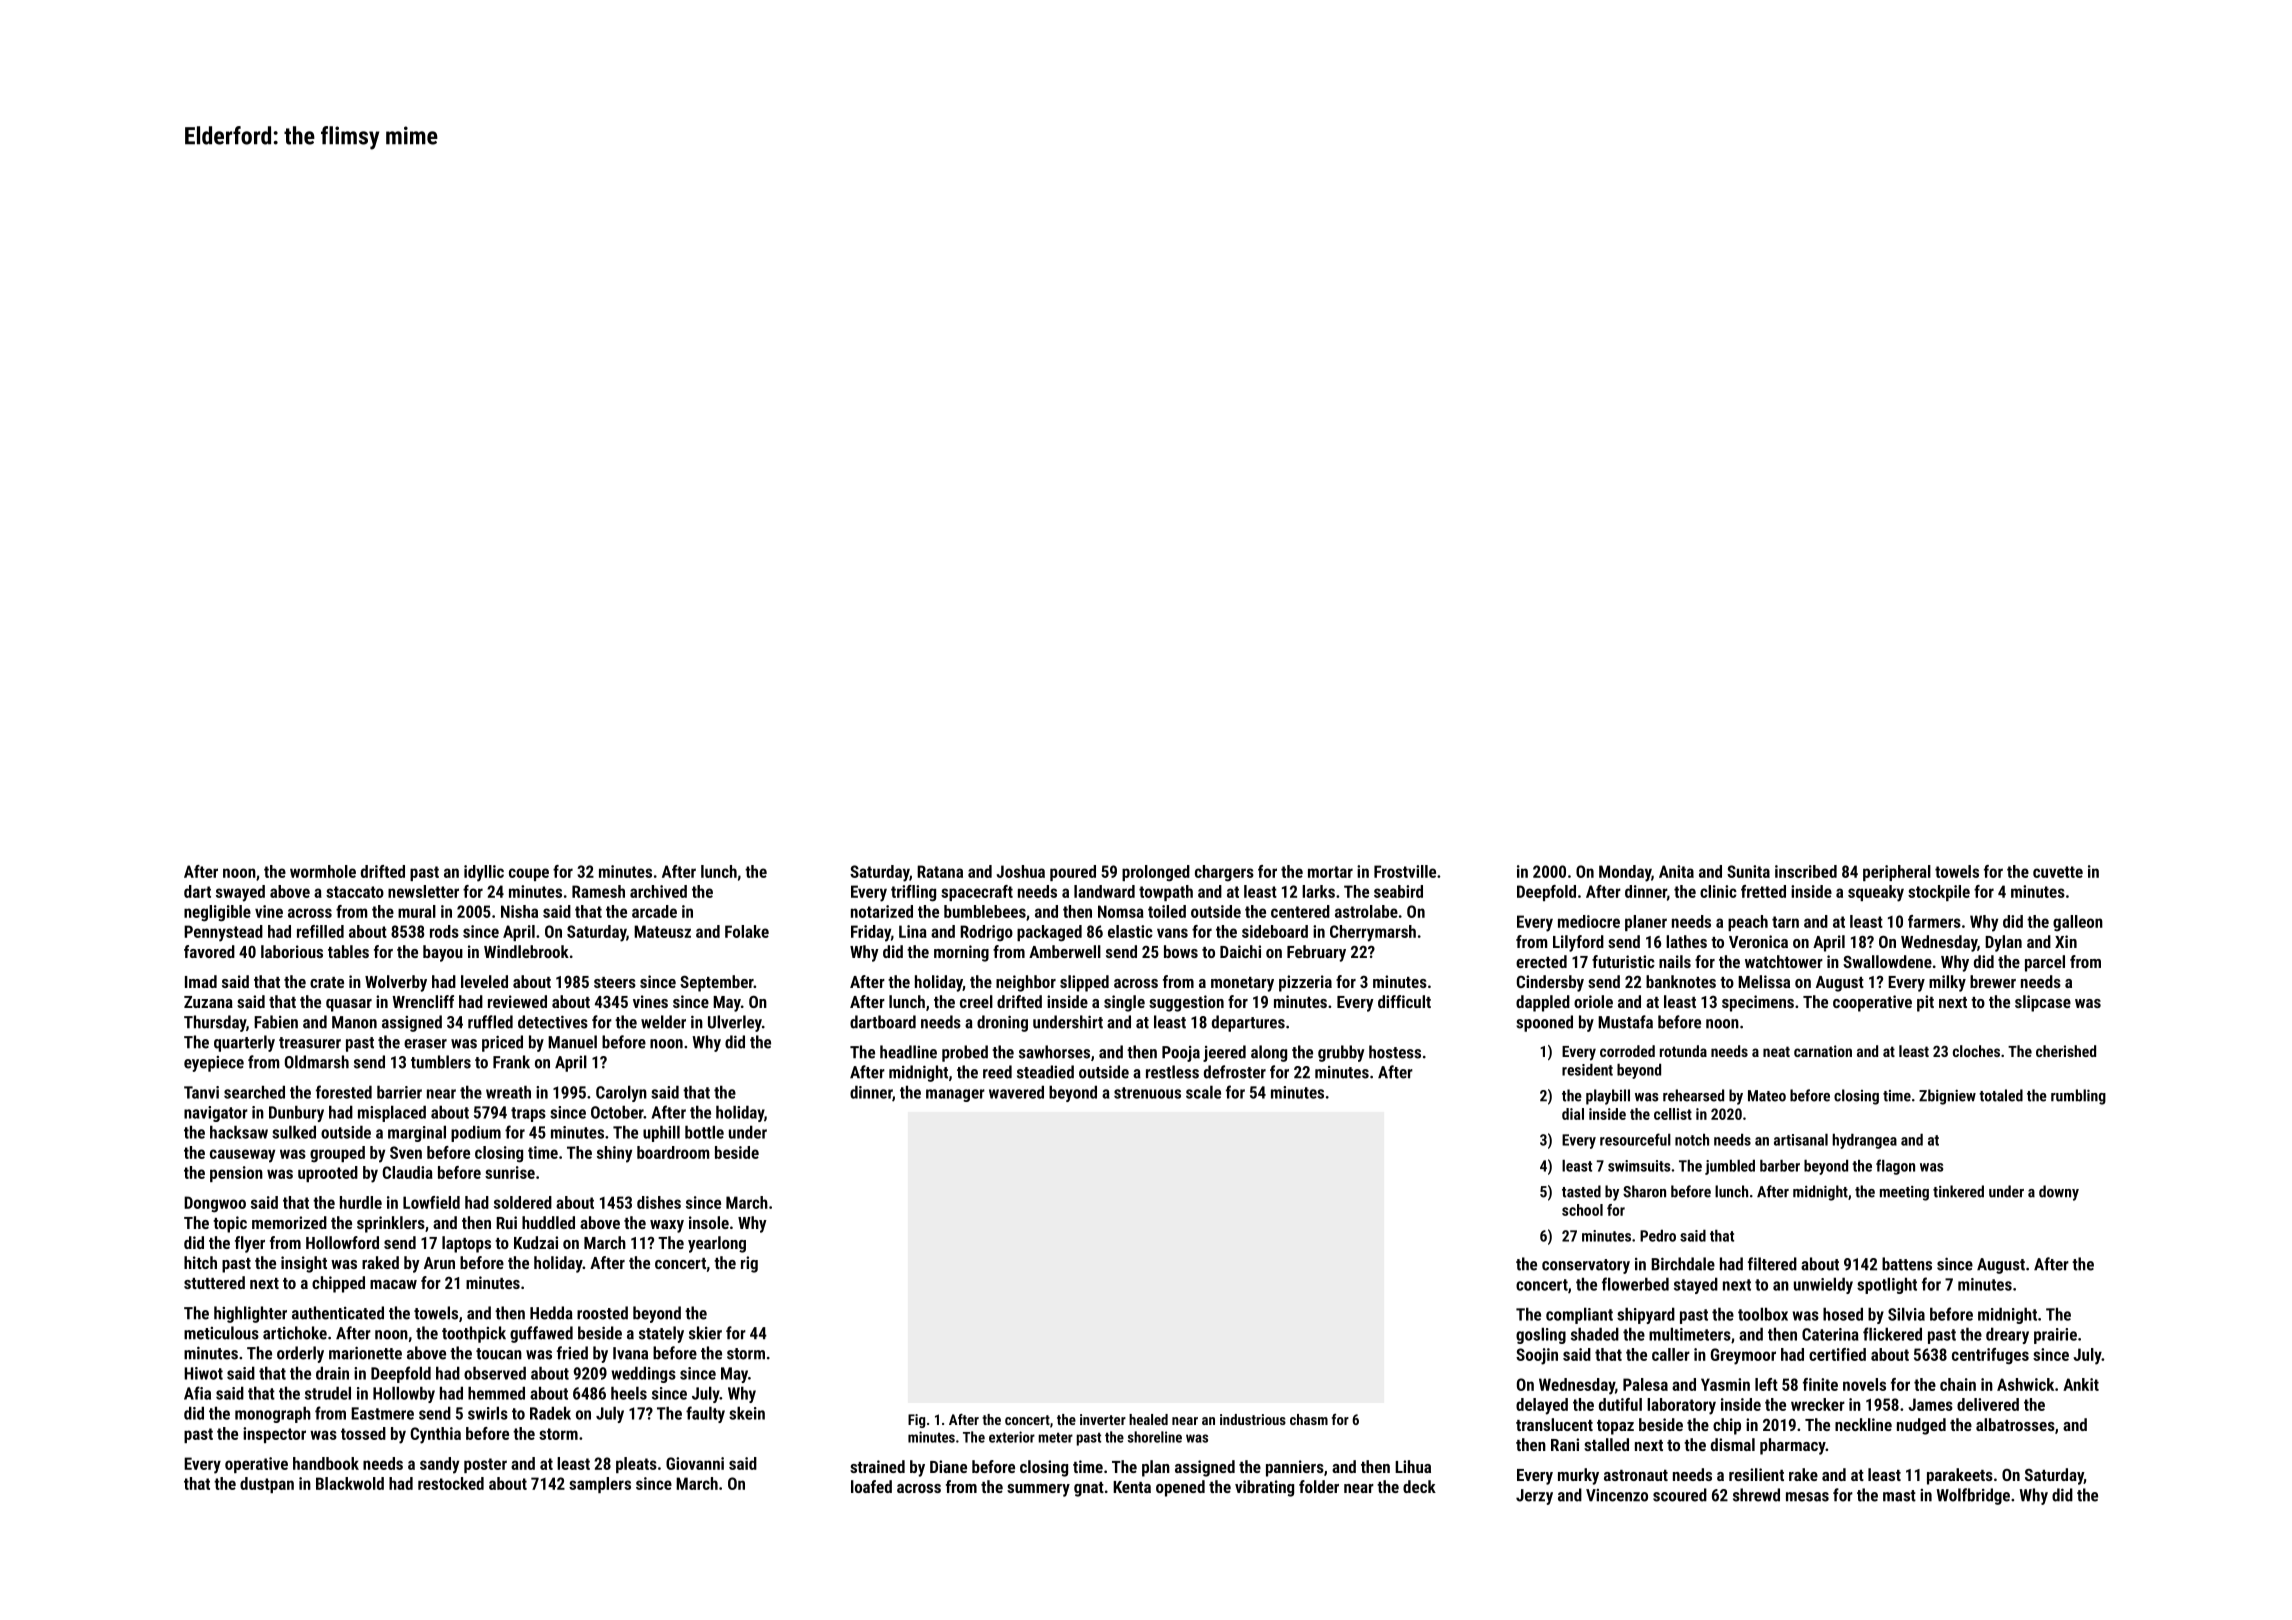 The height and width of the page is (1620, 2292). Describe the element at coordinates (350, 1483) in the page. I see `Blackwold` at that location.
